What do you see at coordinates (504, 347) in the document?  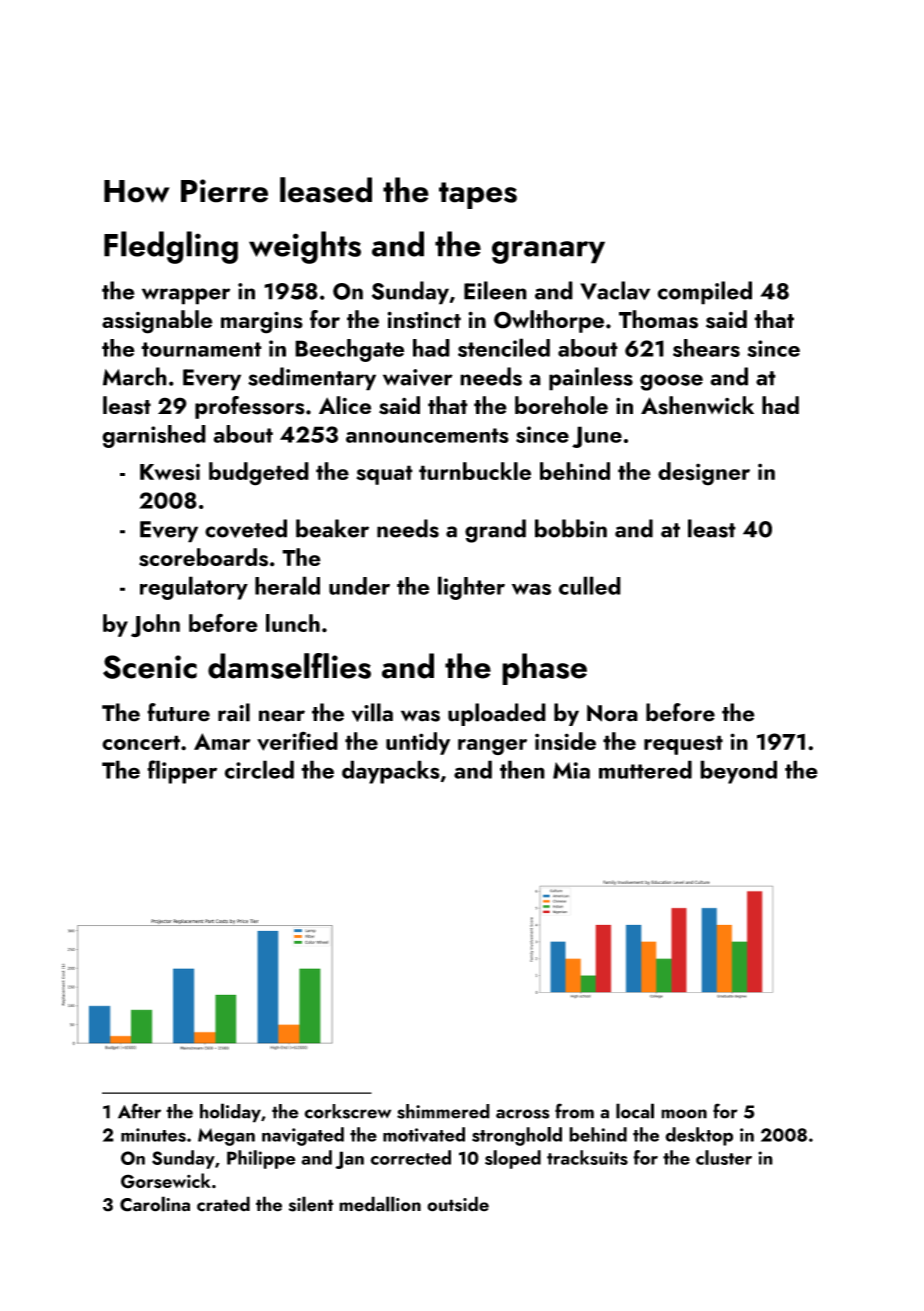 I see `stenciled` at bounding box center [504, 347].
